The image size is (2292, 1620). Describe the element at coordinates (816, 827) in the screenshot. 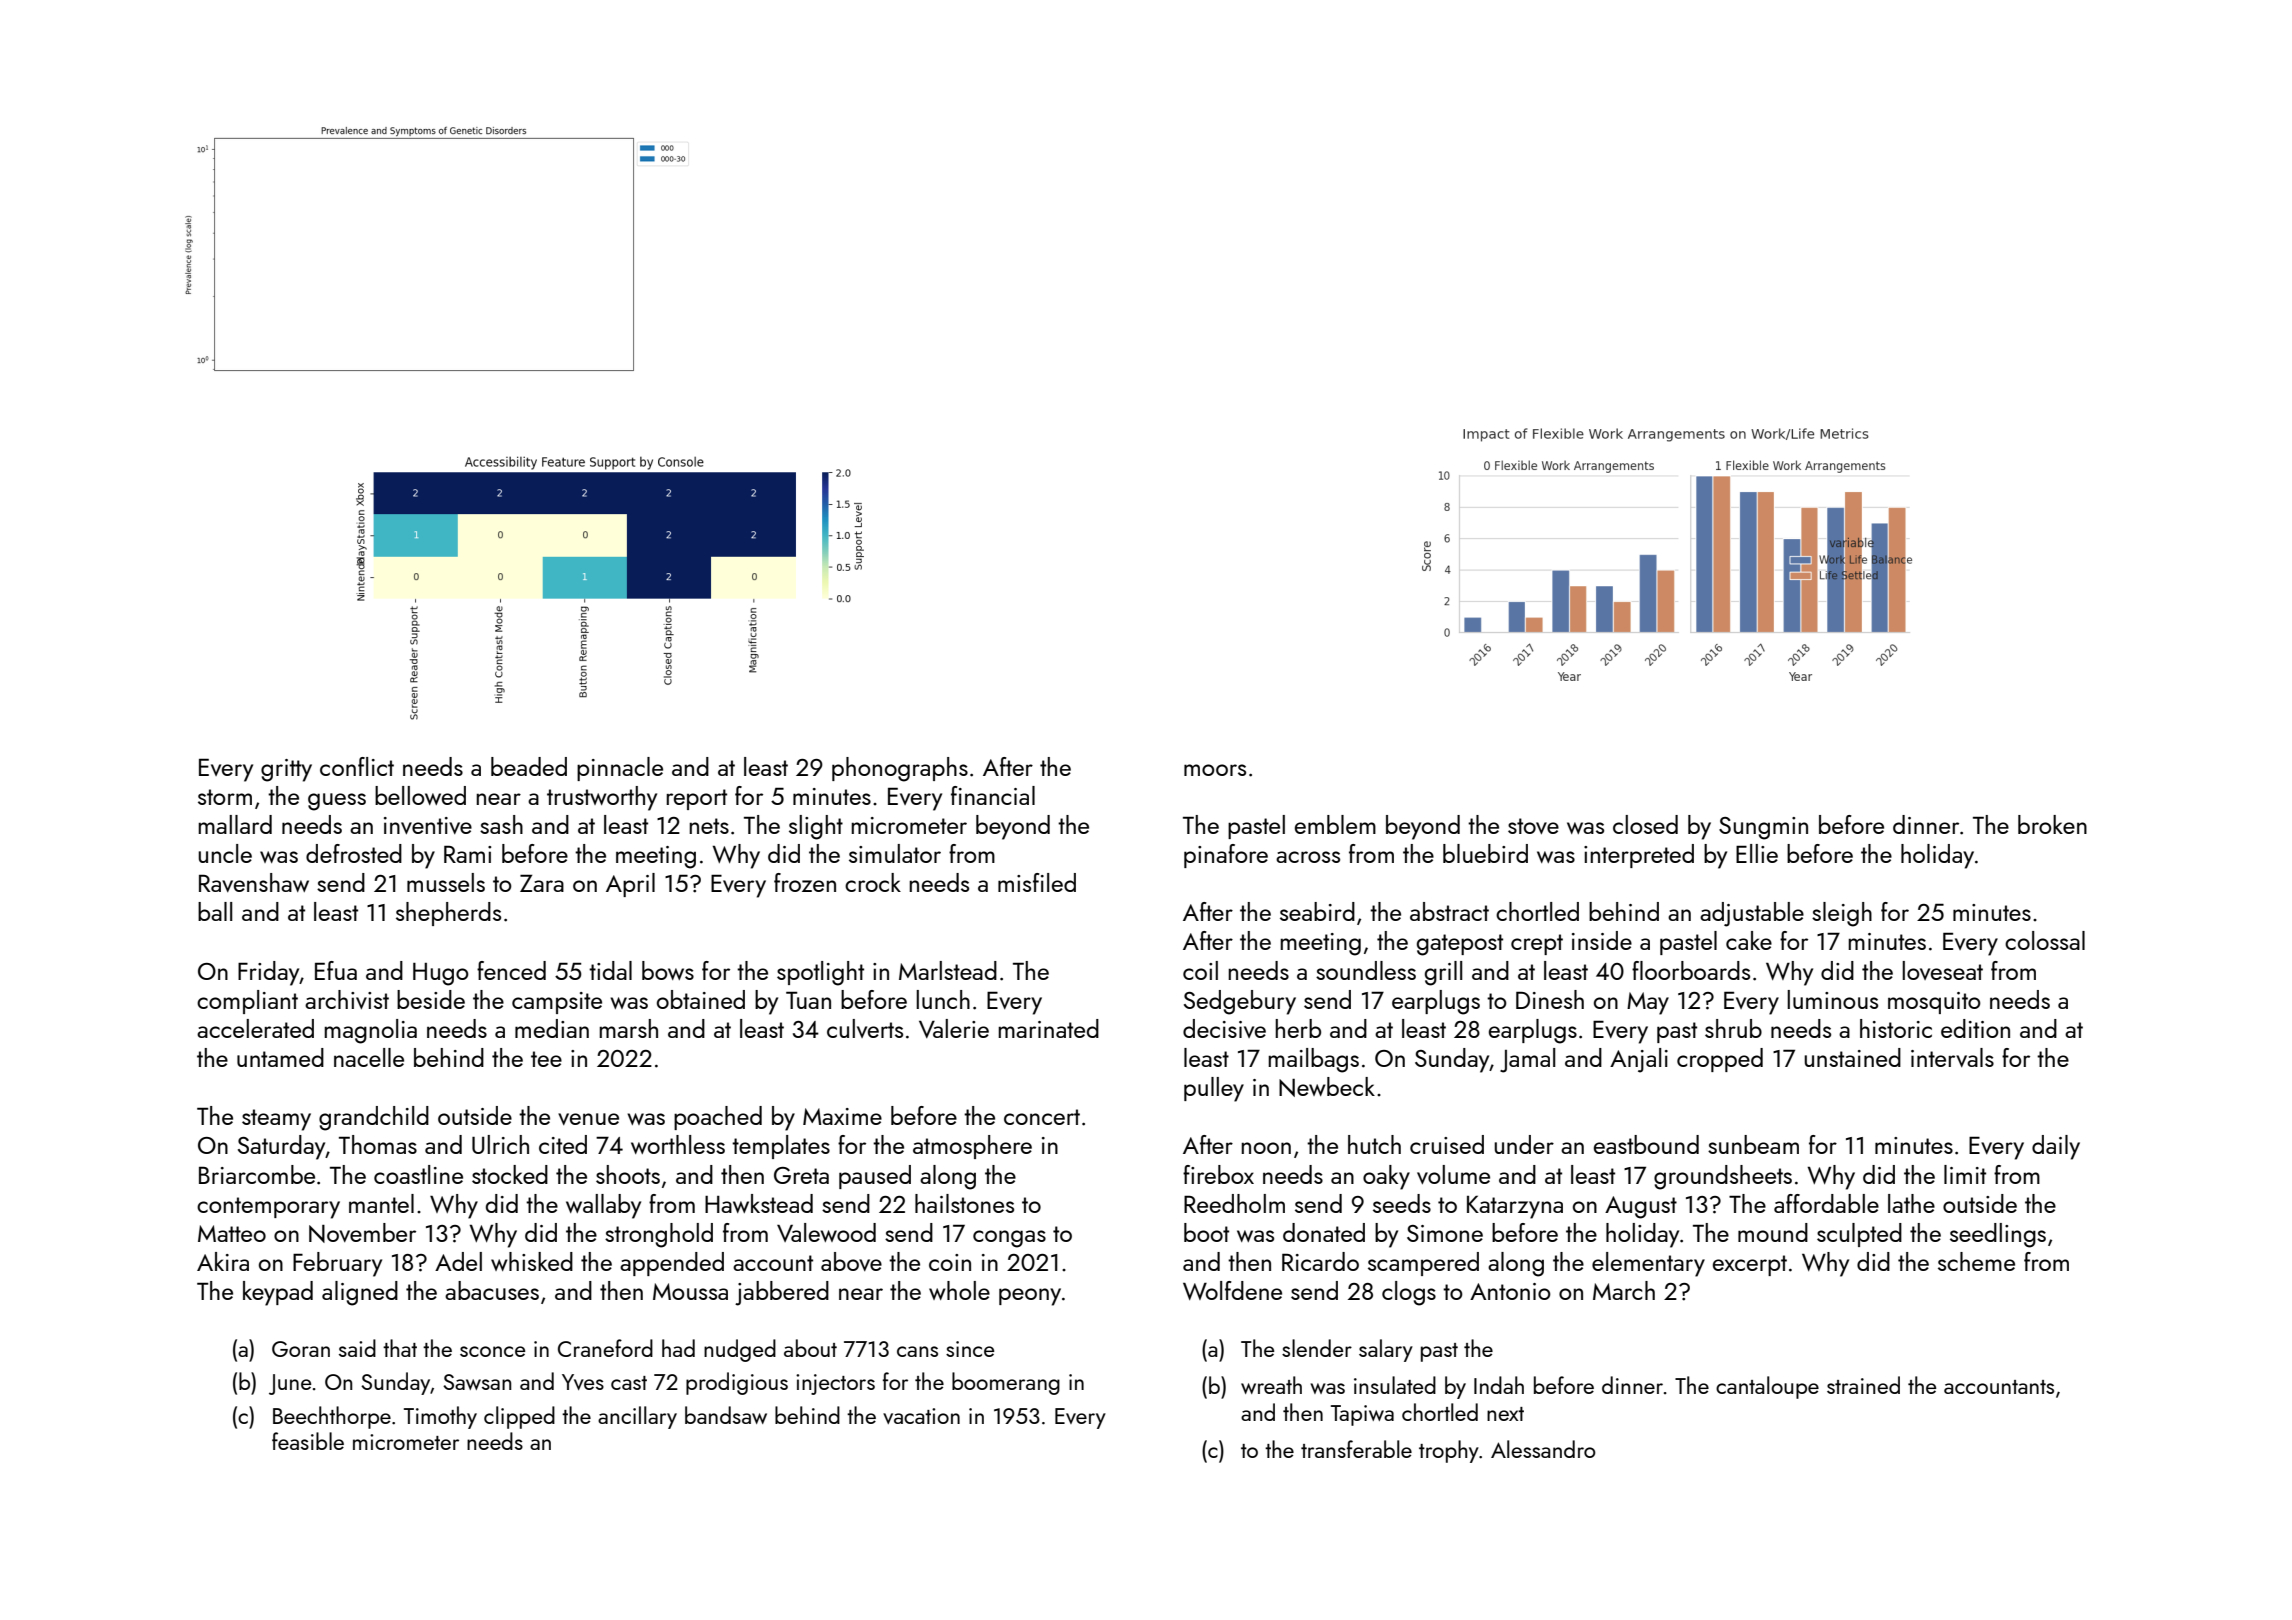

I see `slight` at that location.
